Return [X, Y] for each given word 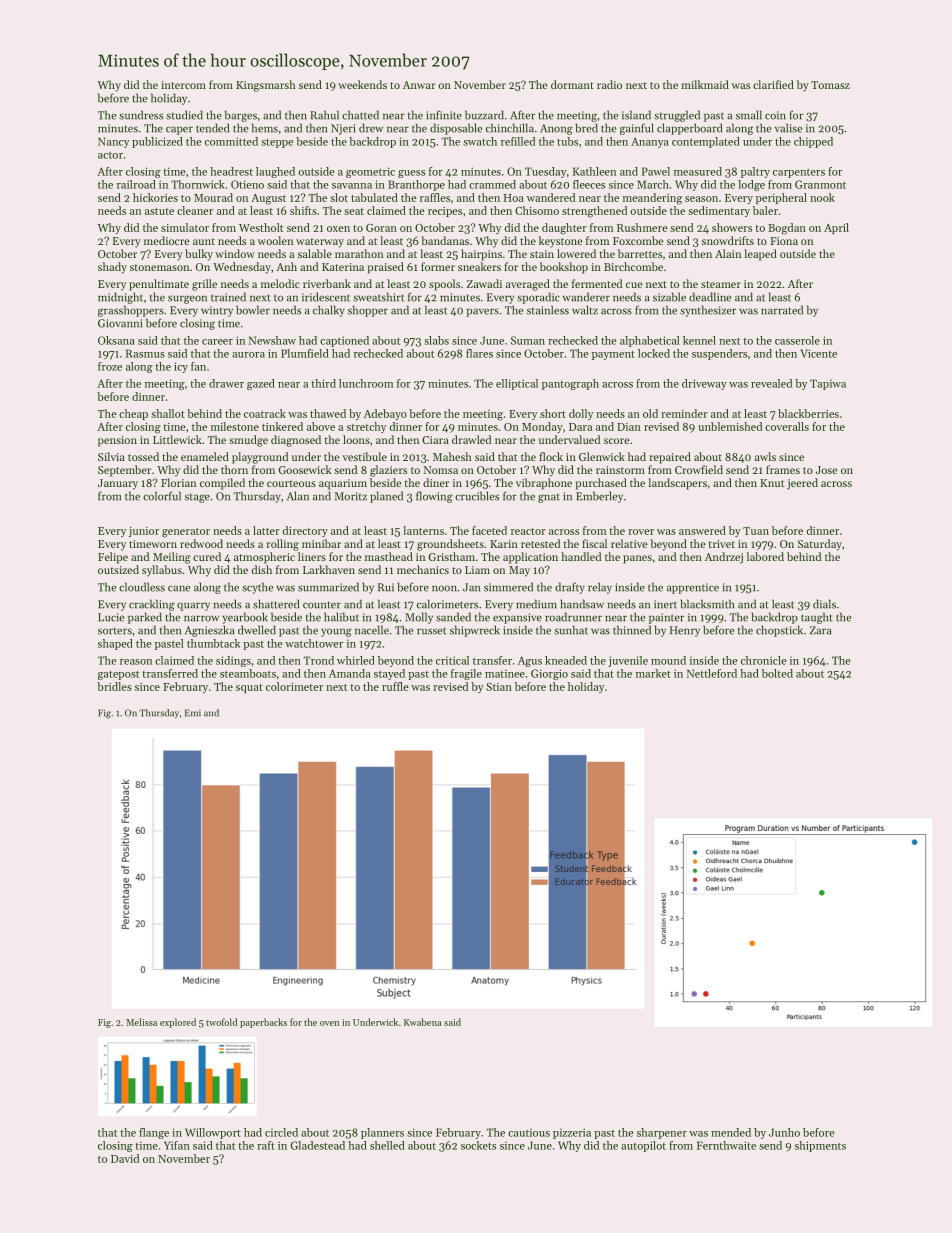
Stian [499, 687]
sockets [478, 1145]
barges [241, 116]
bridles [114, 686]
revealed [771, 383]
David [125, 1158]
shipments [820, 1146]
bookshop [564, 268]
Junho [784, 1132]
